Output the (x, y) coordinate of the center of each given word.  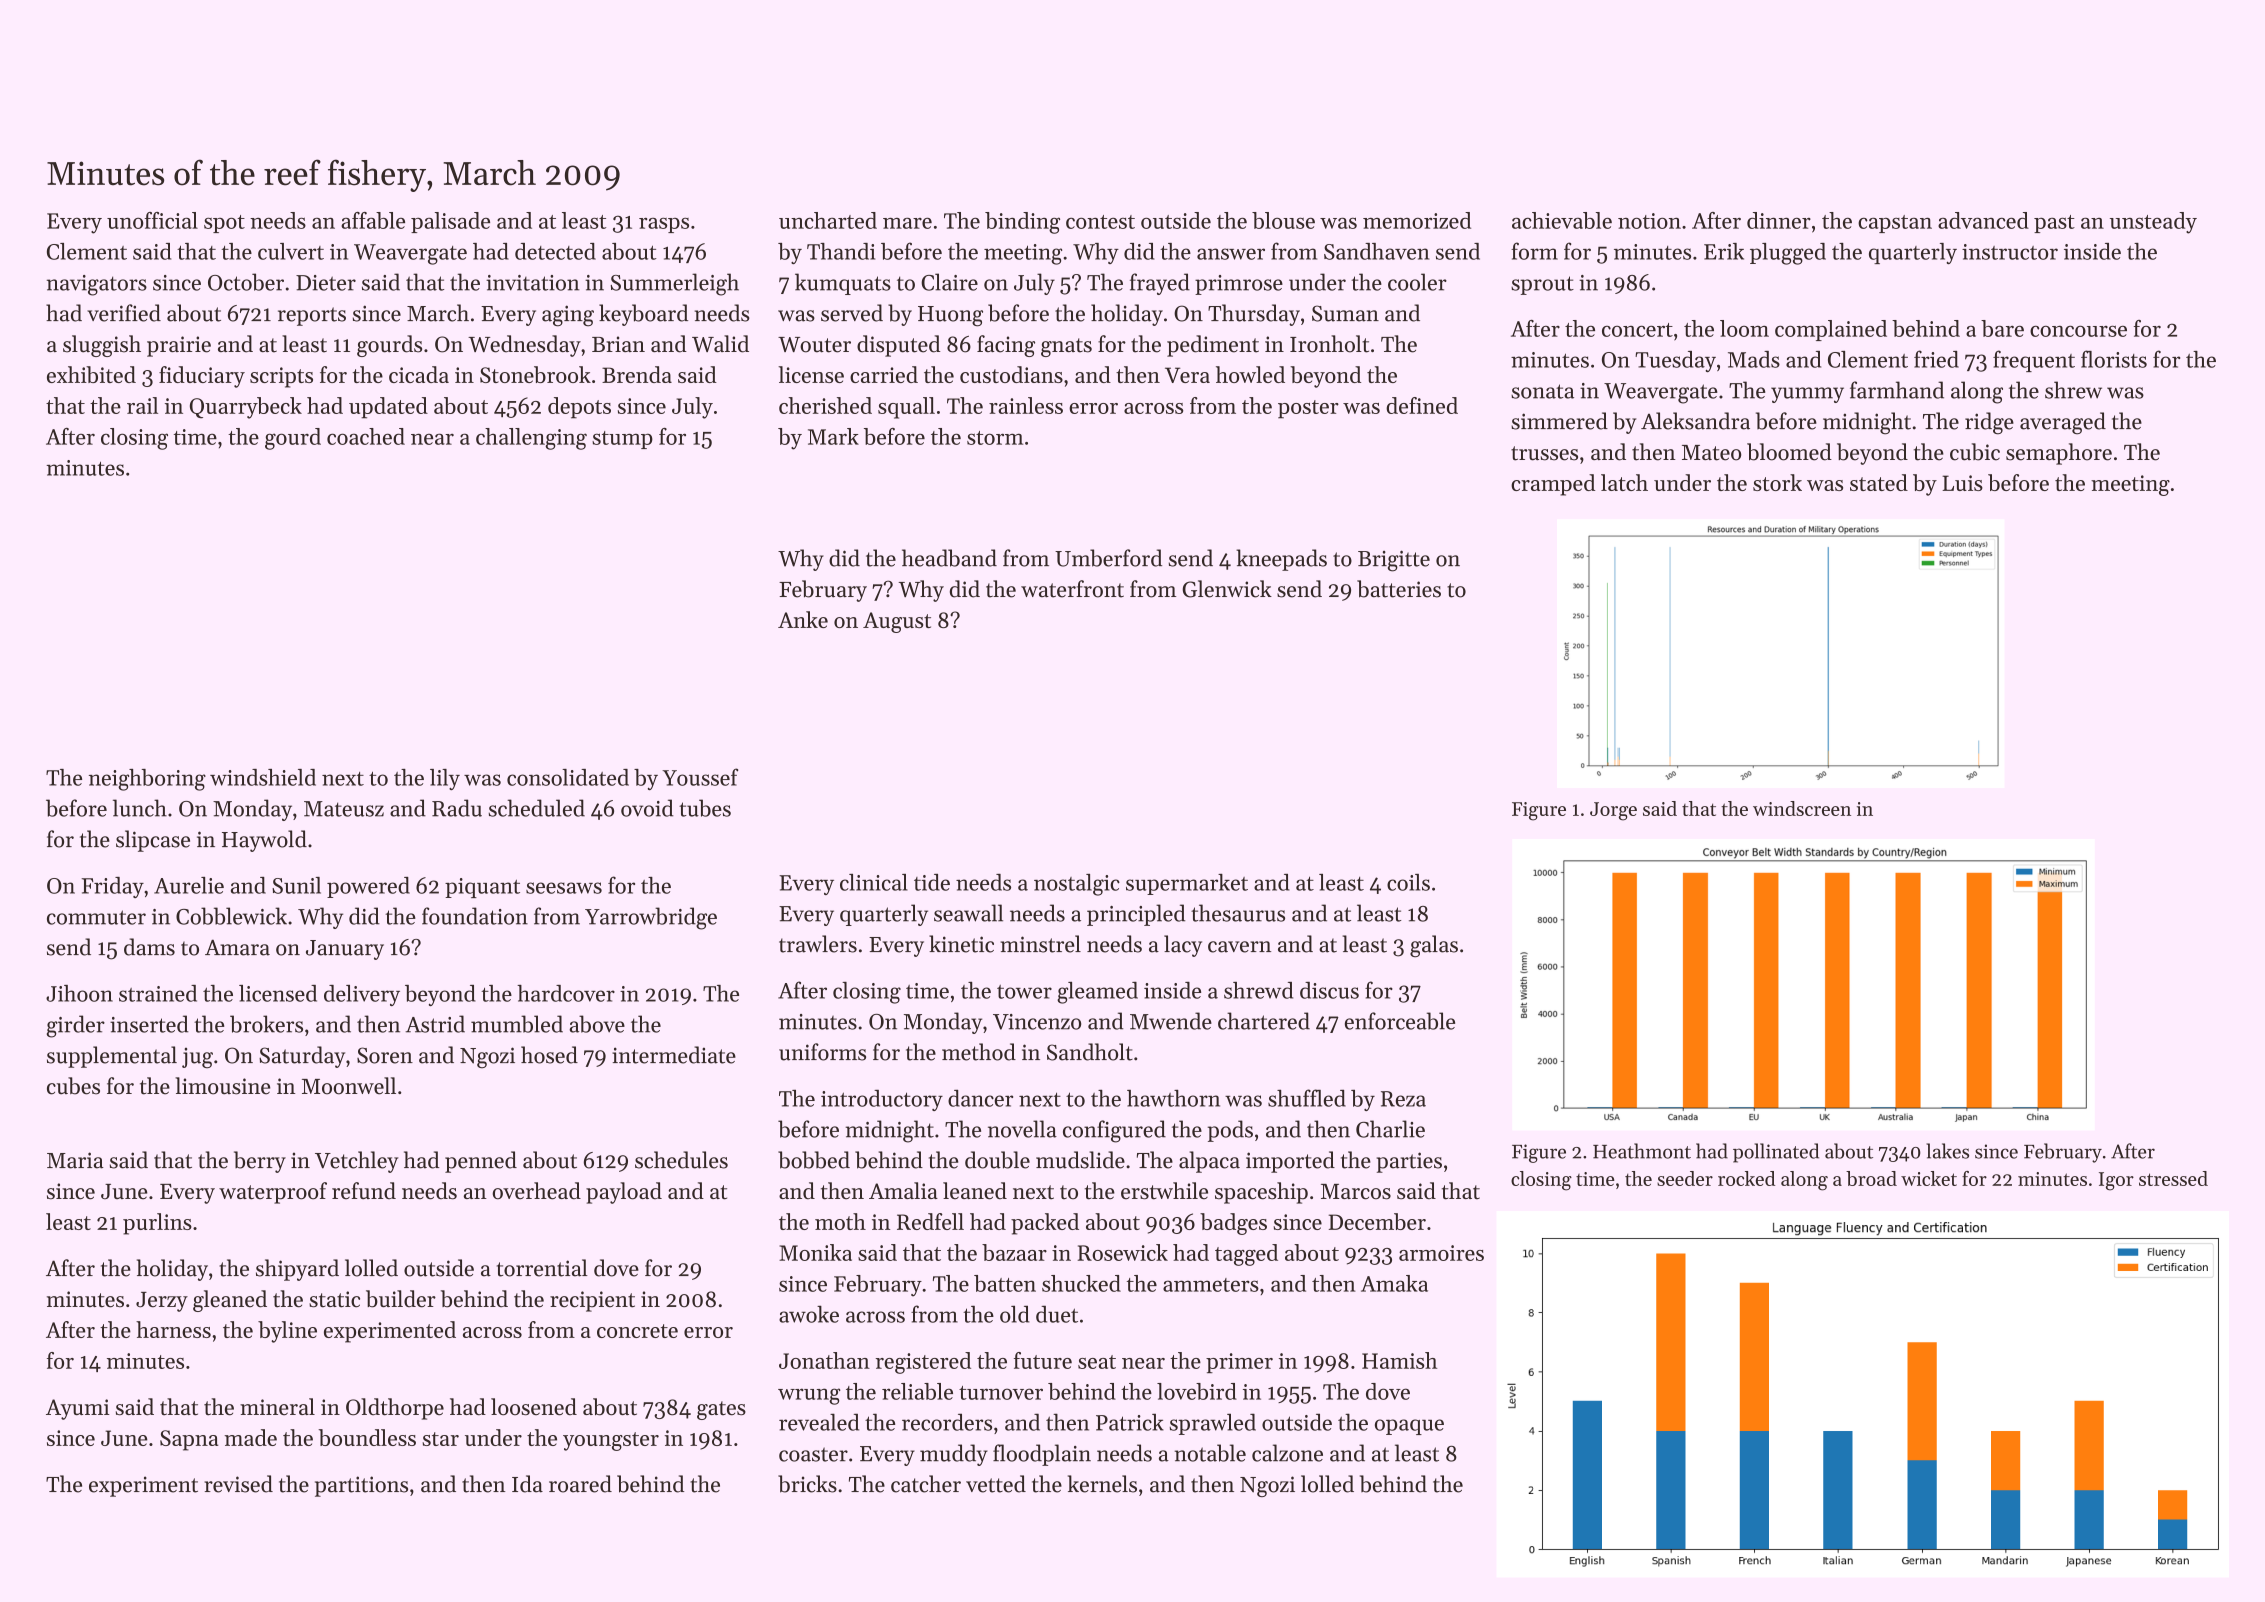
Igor (2116, 1181)
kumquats (843, 284)
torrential (542, 1268)
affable (373, 220)
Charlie (1390, 1129)
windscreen (1802, 808)
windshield (263, 777)
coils (1408, 882)
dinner (1779, 220)
